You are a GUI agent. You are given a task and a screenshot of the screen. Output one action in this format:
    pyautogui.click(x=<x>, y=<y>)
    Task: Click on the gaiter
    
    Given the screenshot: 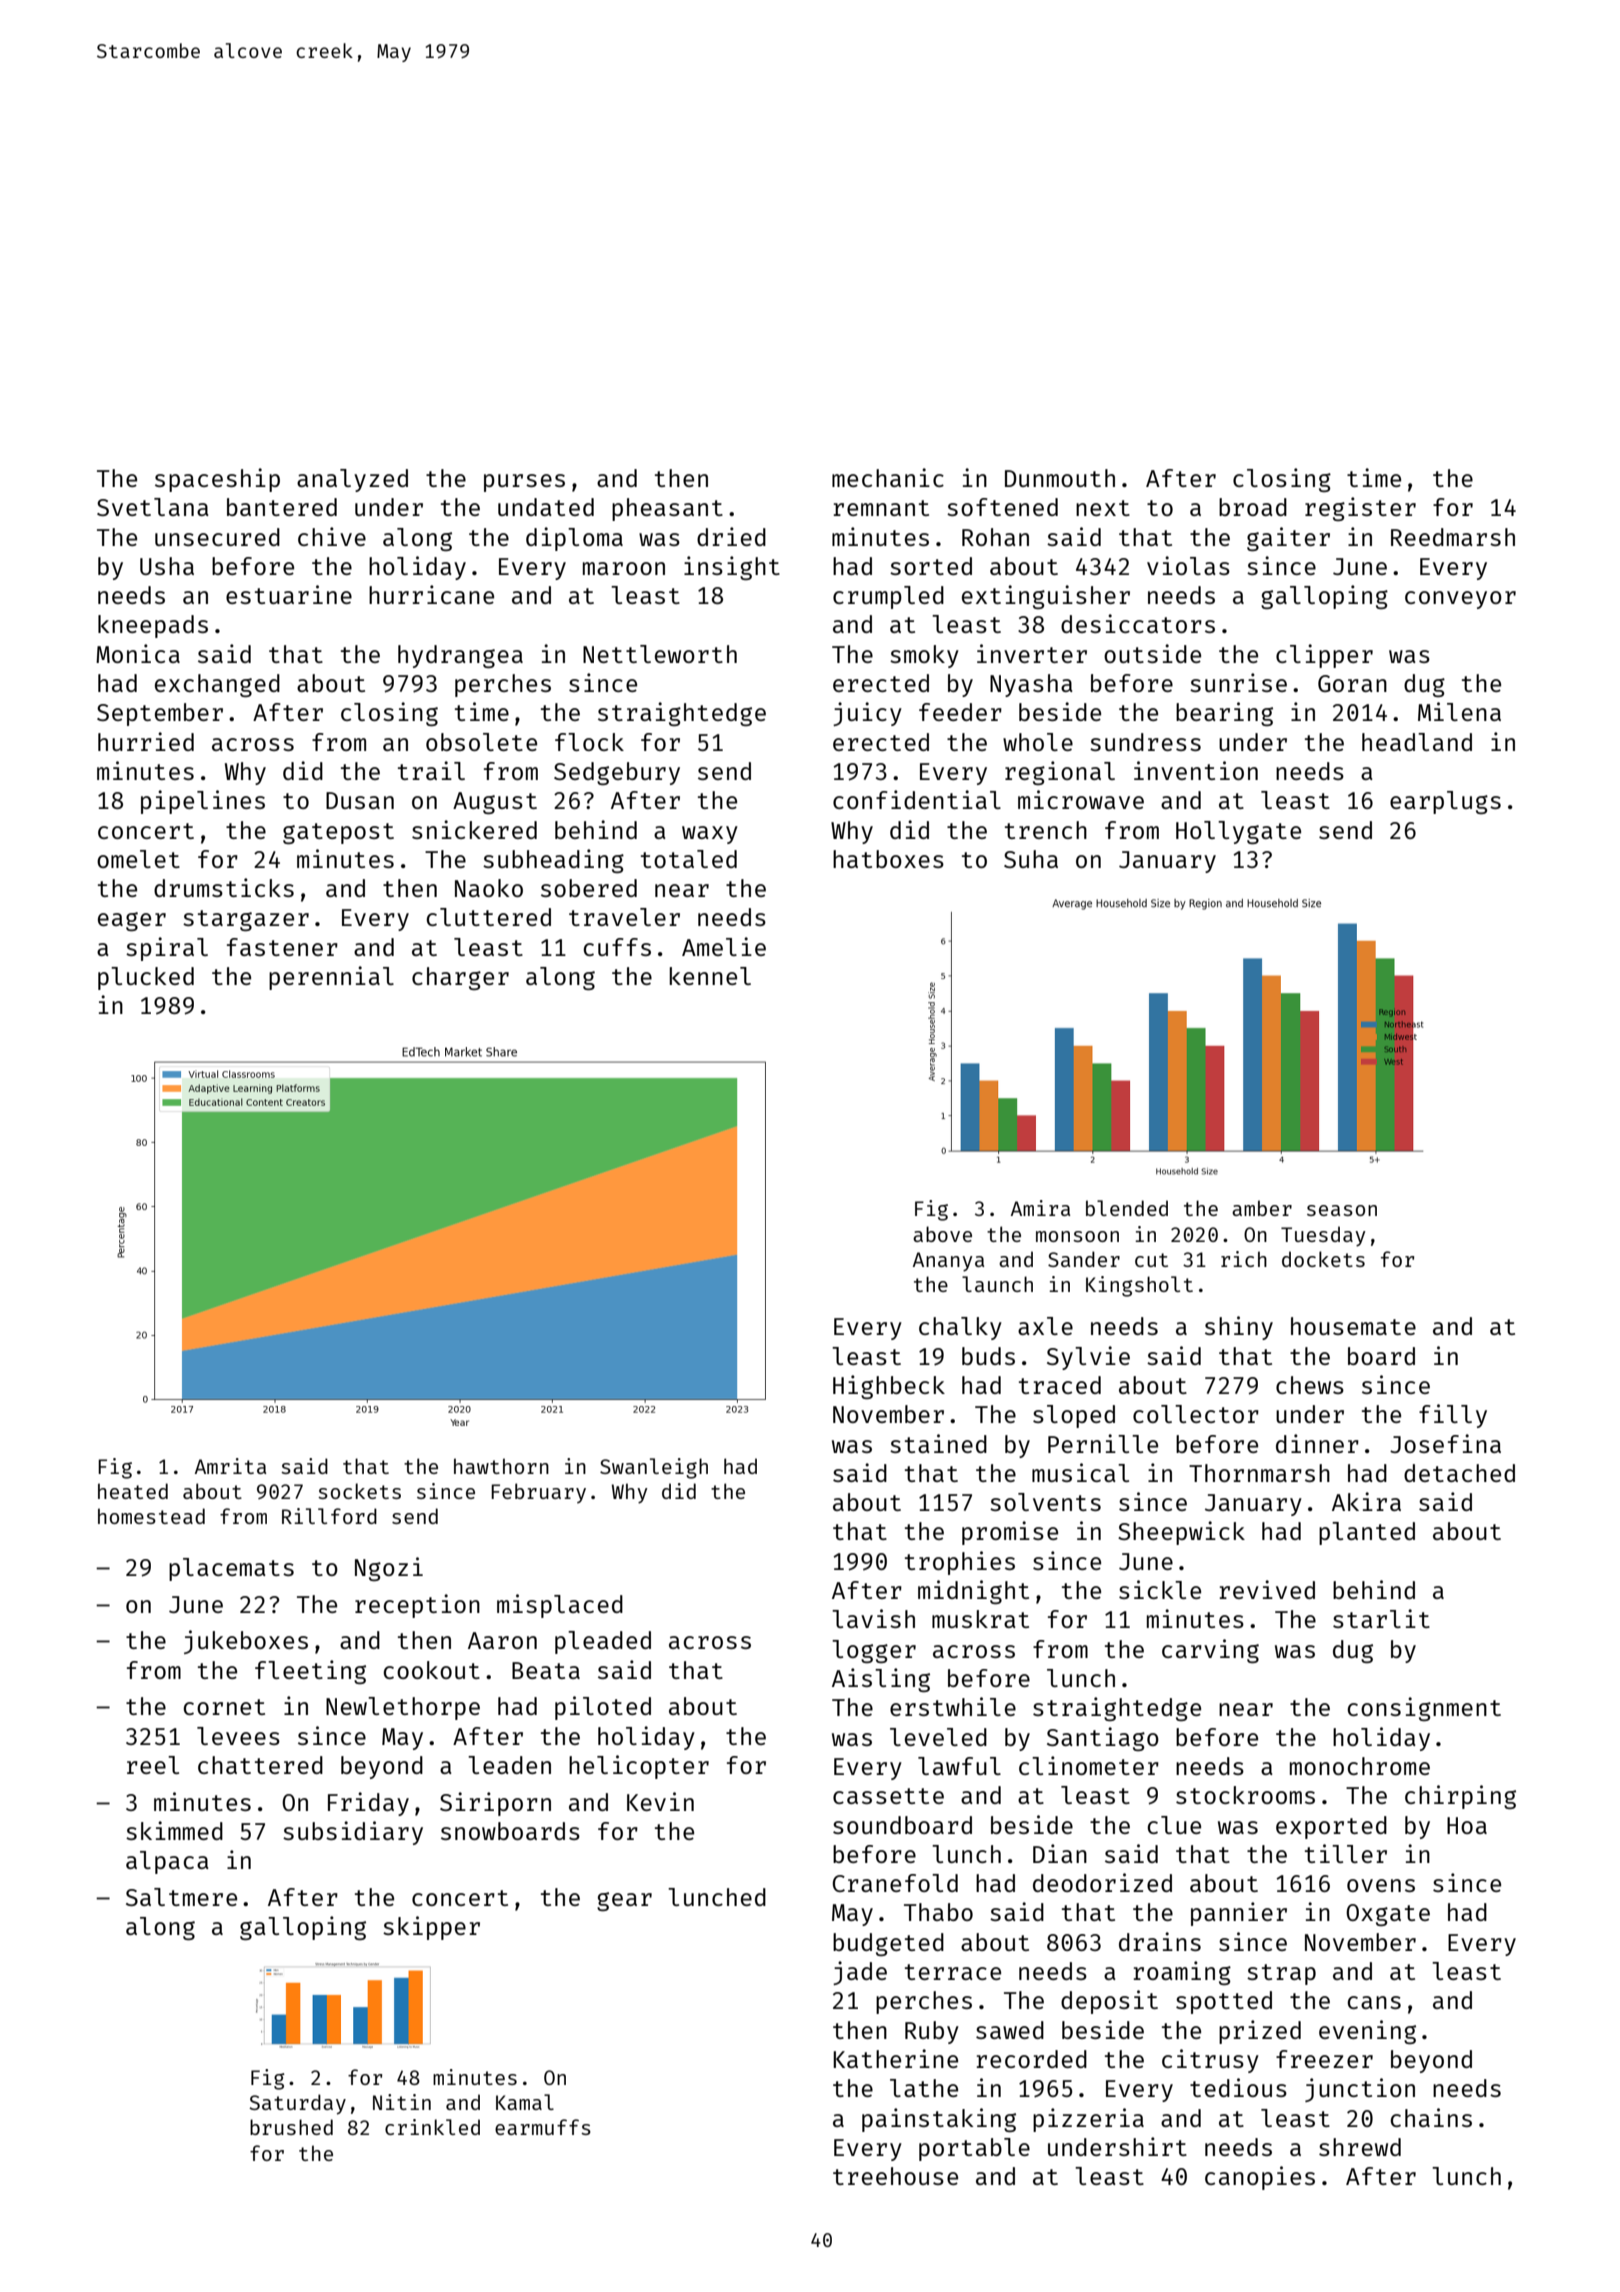 What is the action you would take?
    pyautogui.click(x=1288, y=539)
